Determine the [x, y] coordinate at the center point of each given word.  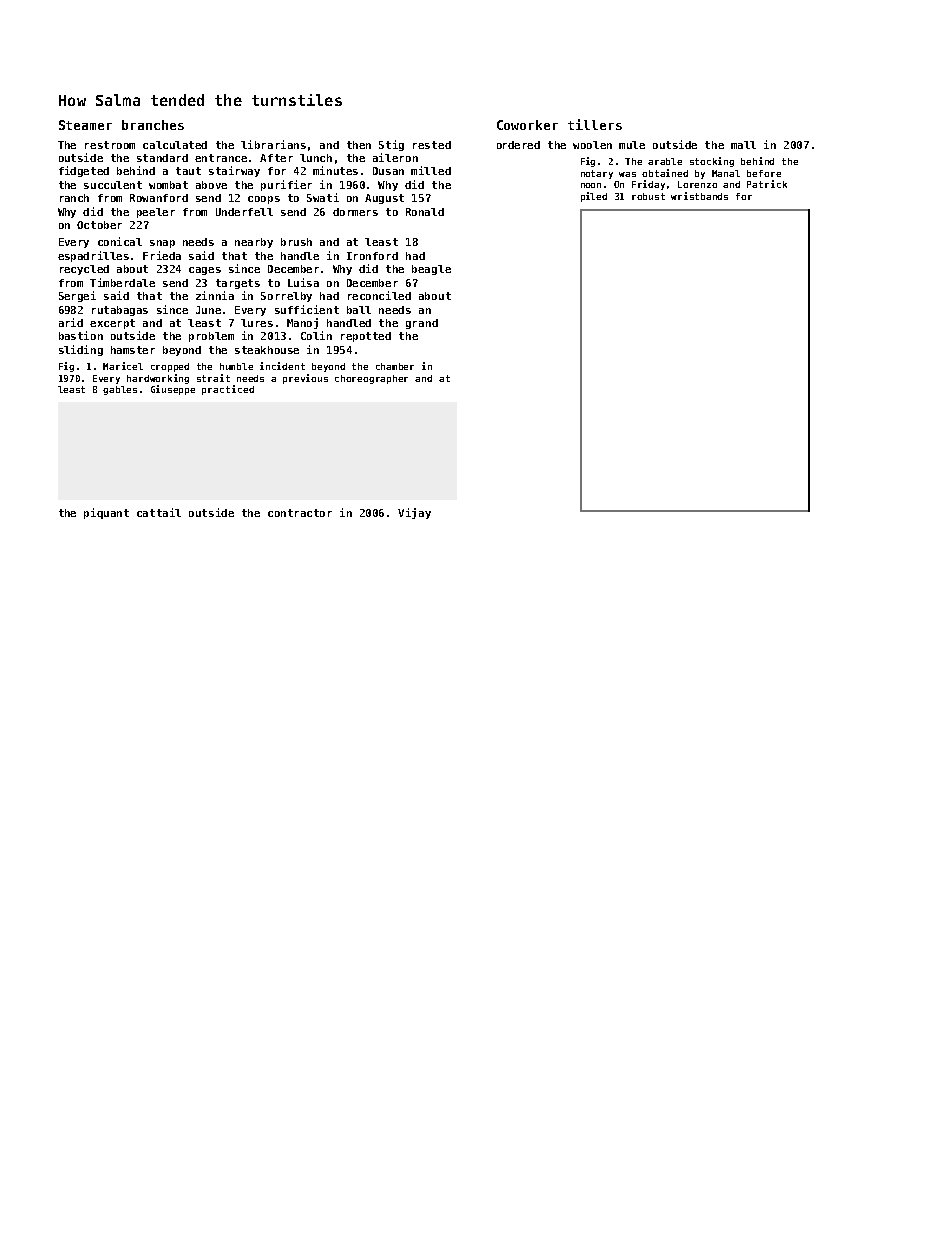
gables [120, 390]
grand [422, 324]
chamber [395, 366]
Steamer [85, 125]
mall [743, 145]
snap [162, 244]
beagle [431, 270]
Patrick [767, 184]
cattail [159, 512]
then [359, 145]
